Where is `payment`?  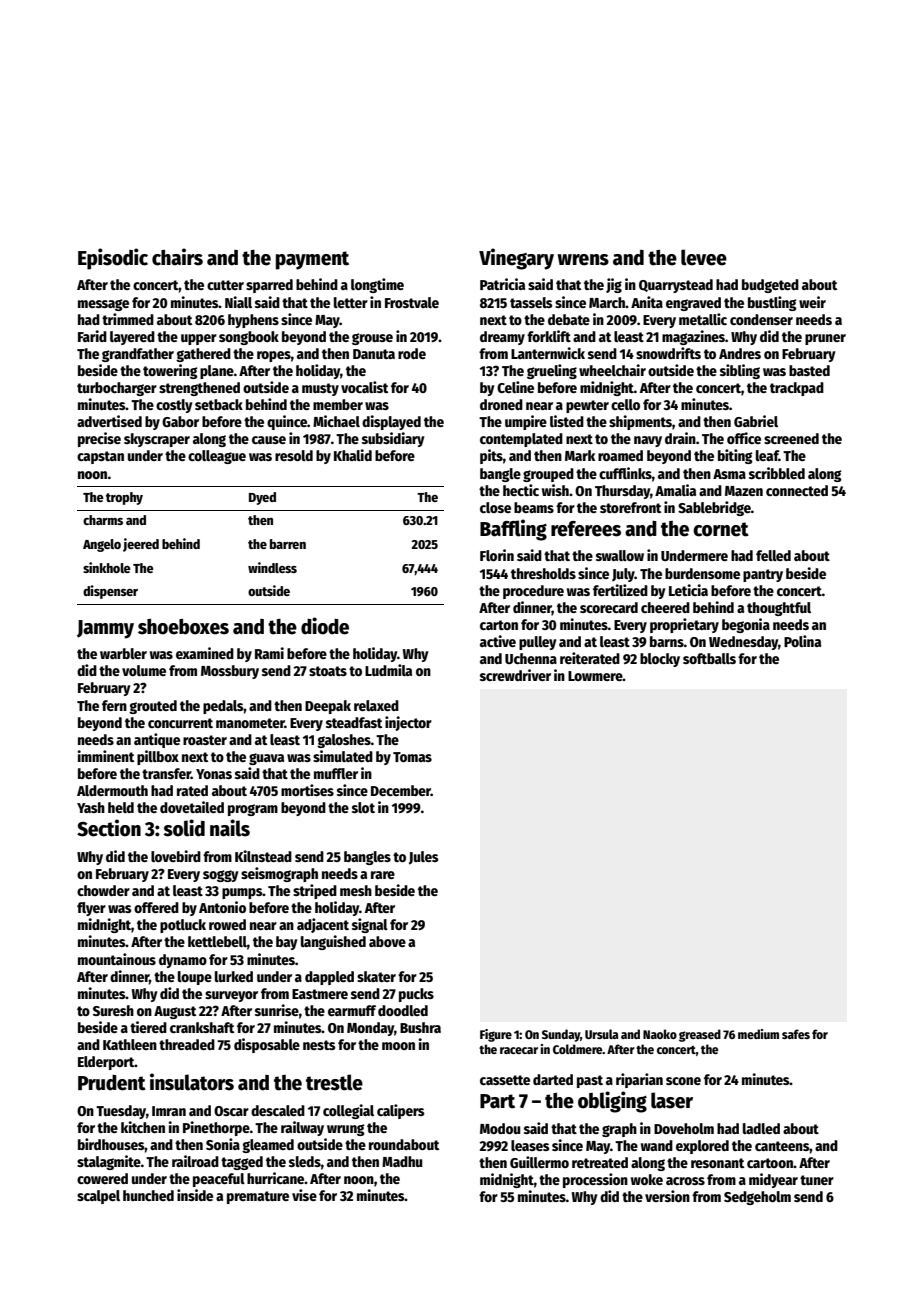 payment is located at coordinates (312, 260).
